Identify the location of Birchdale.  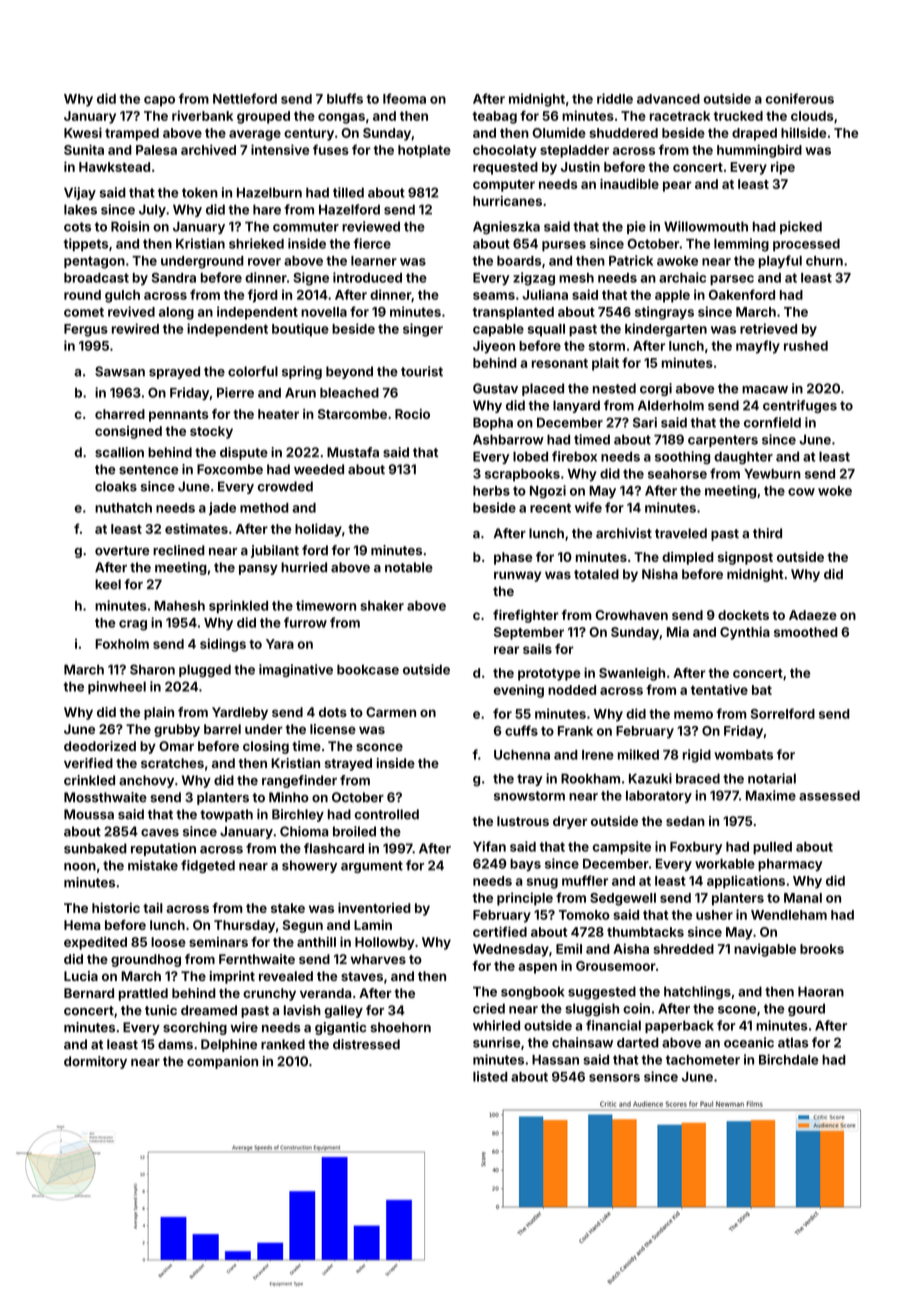
(789, 1059).
